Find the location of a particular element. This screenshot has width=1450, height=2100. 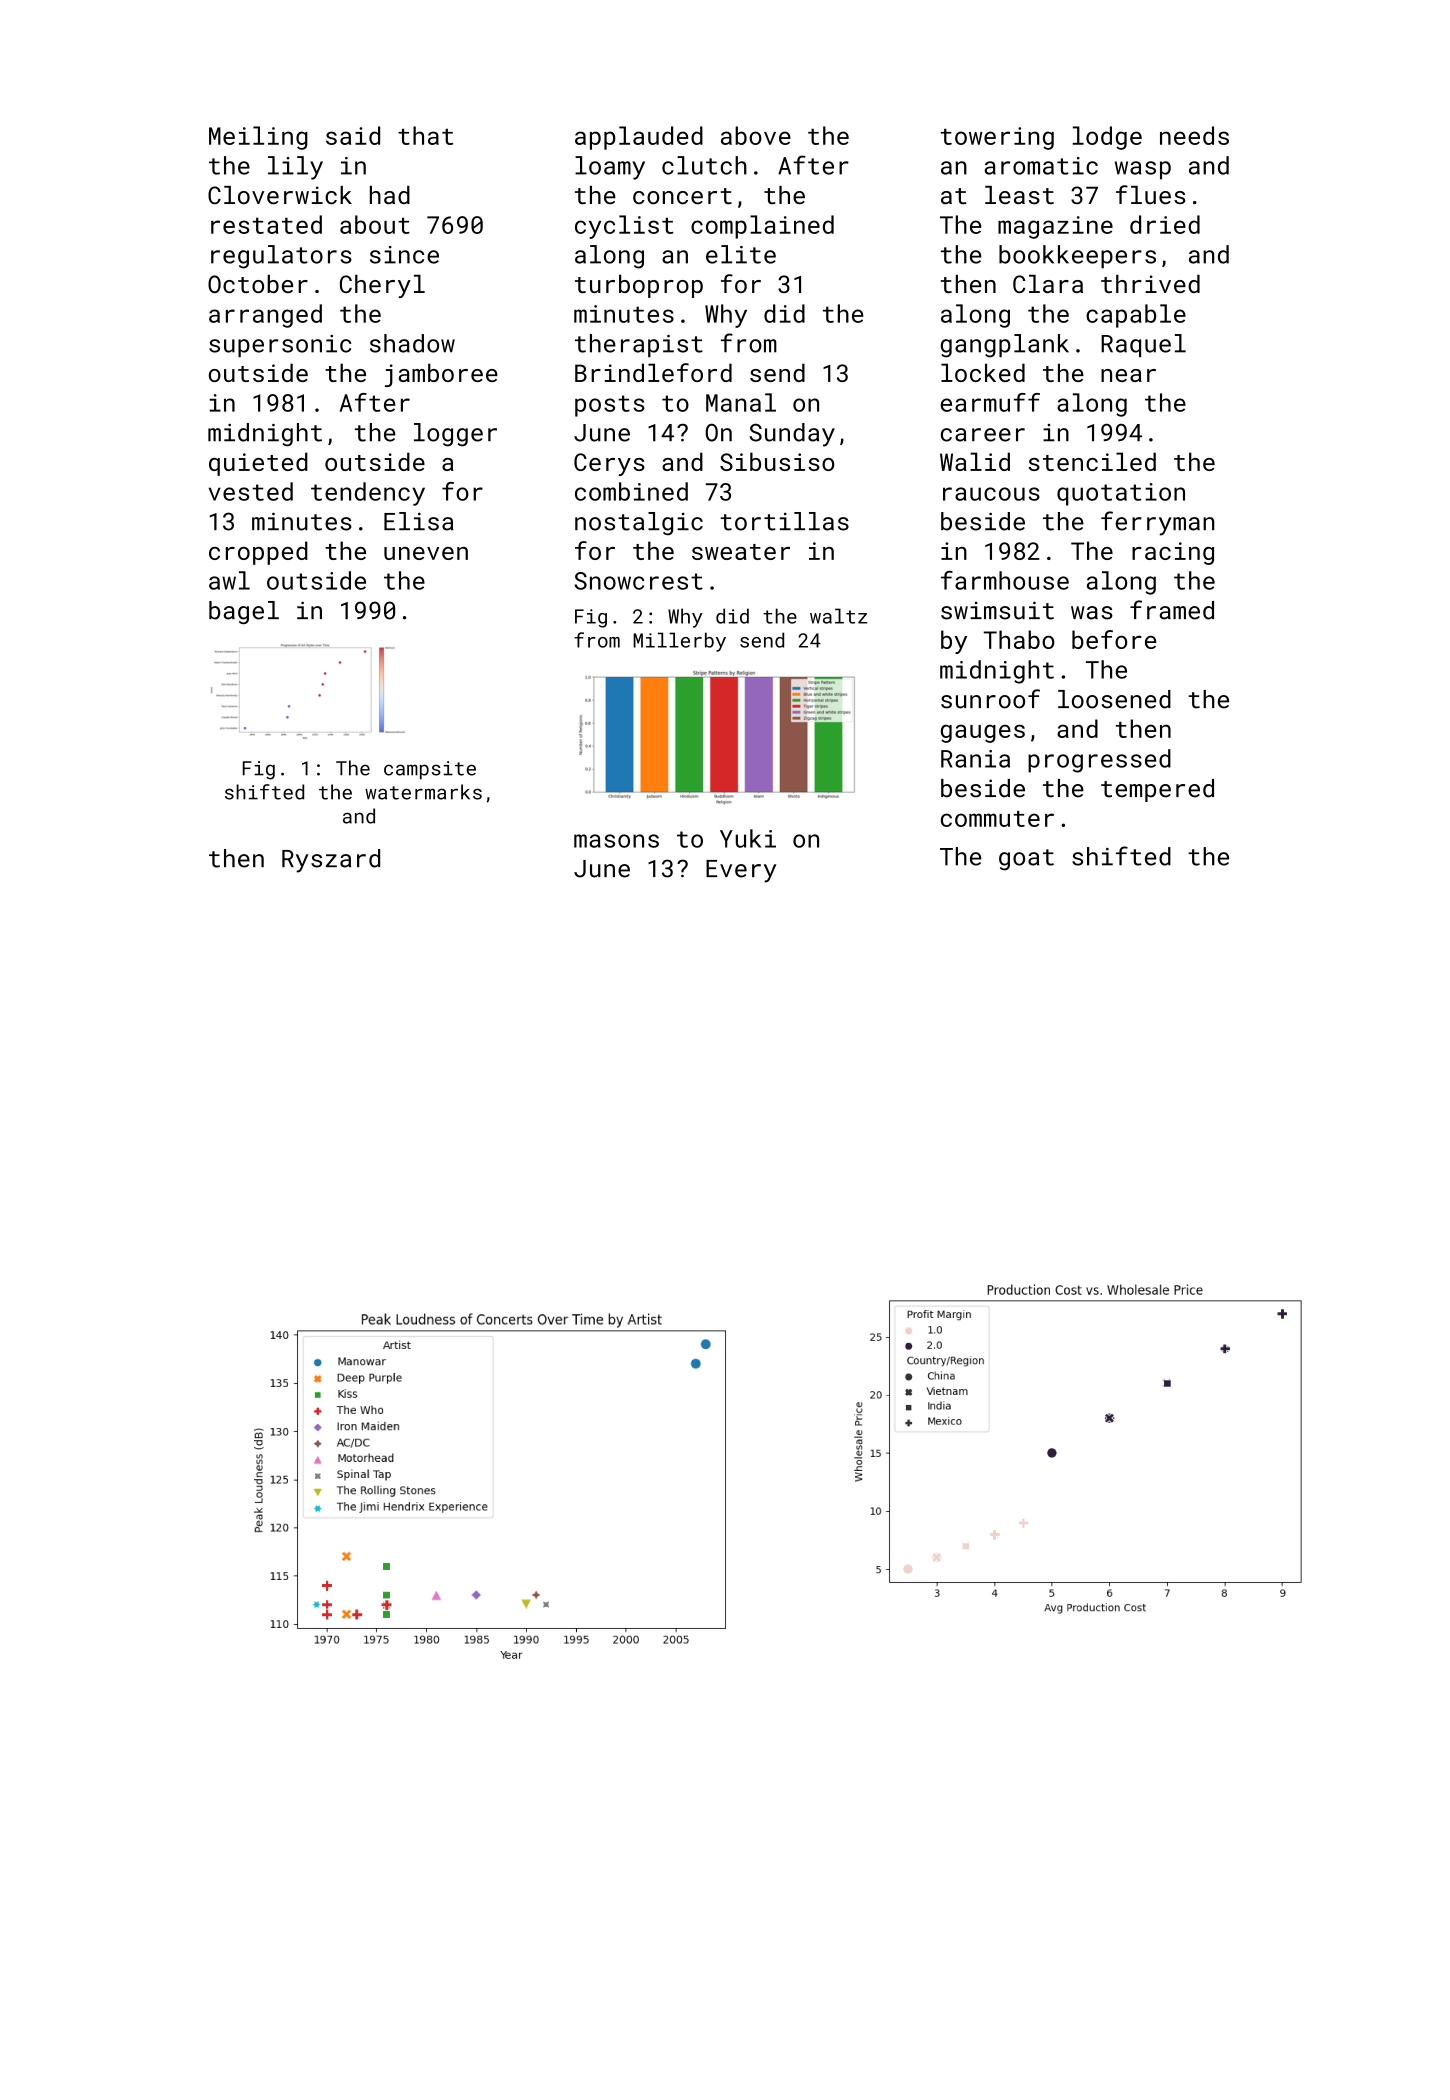

since is located at coordinates (404, 255).
